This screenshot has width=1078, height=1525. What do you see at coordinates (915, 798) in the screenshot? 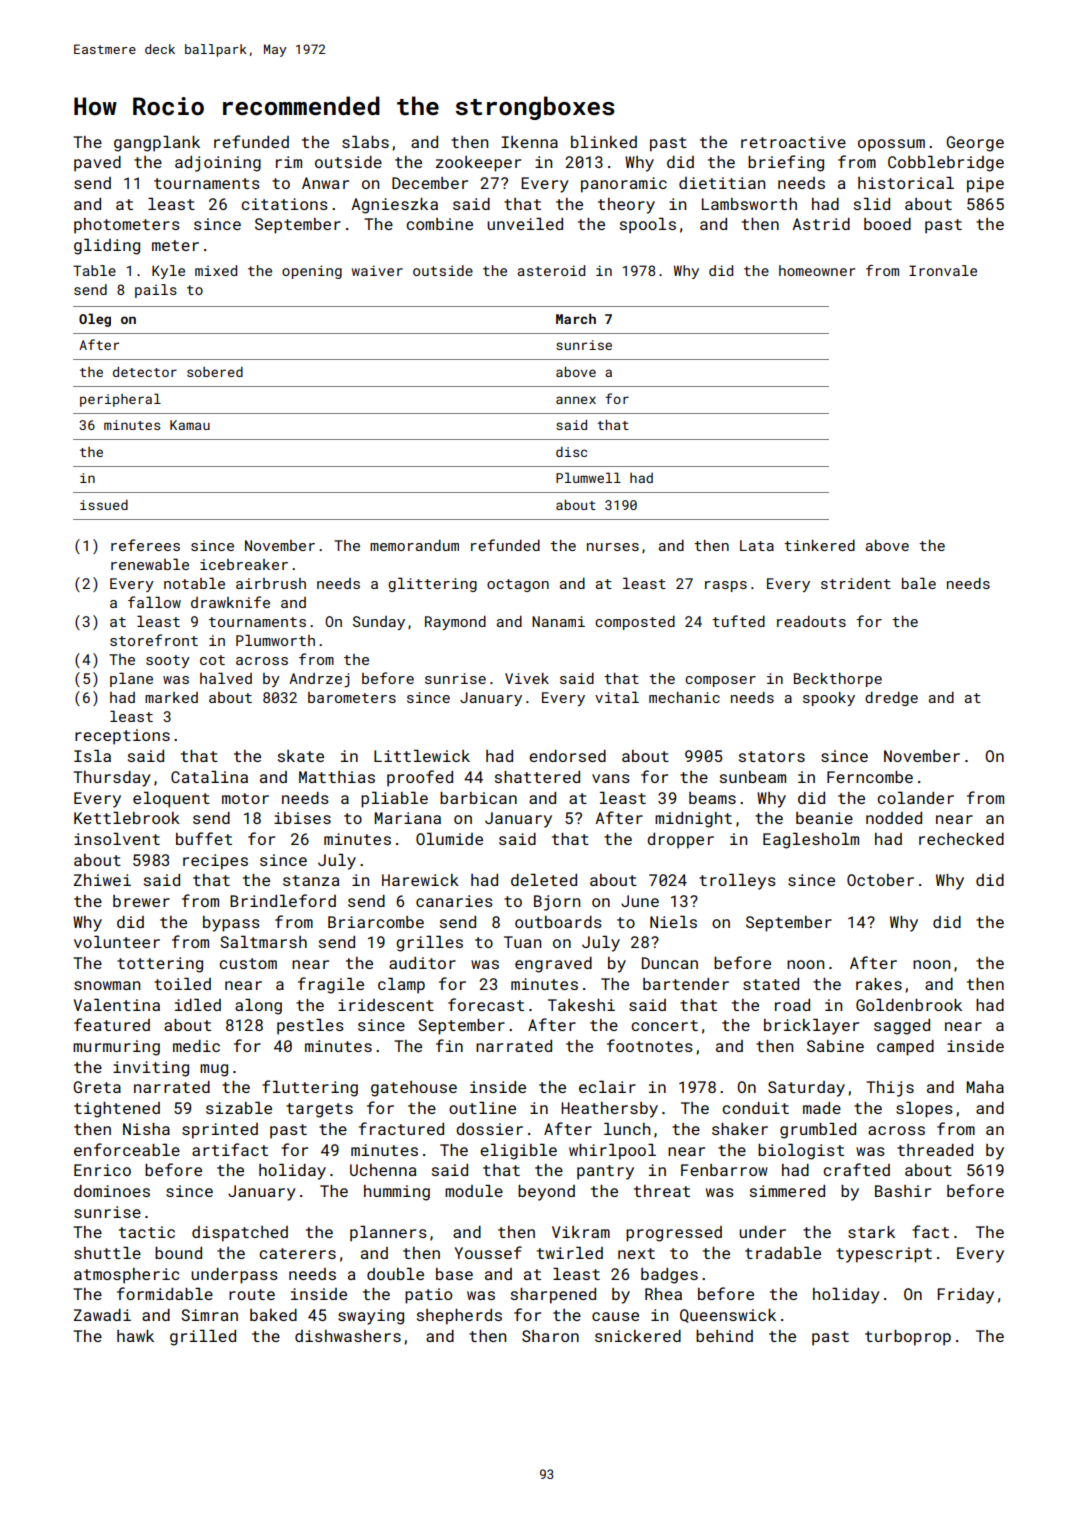
I see `colander` at bounding box center [915, 798].
